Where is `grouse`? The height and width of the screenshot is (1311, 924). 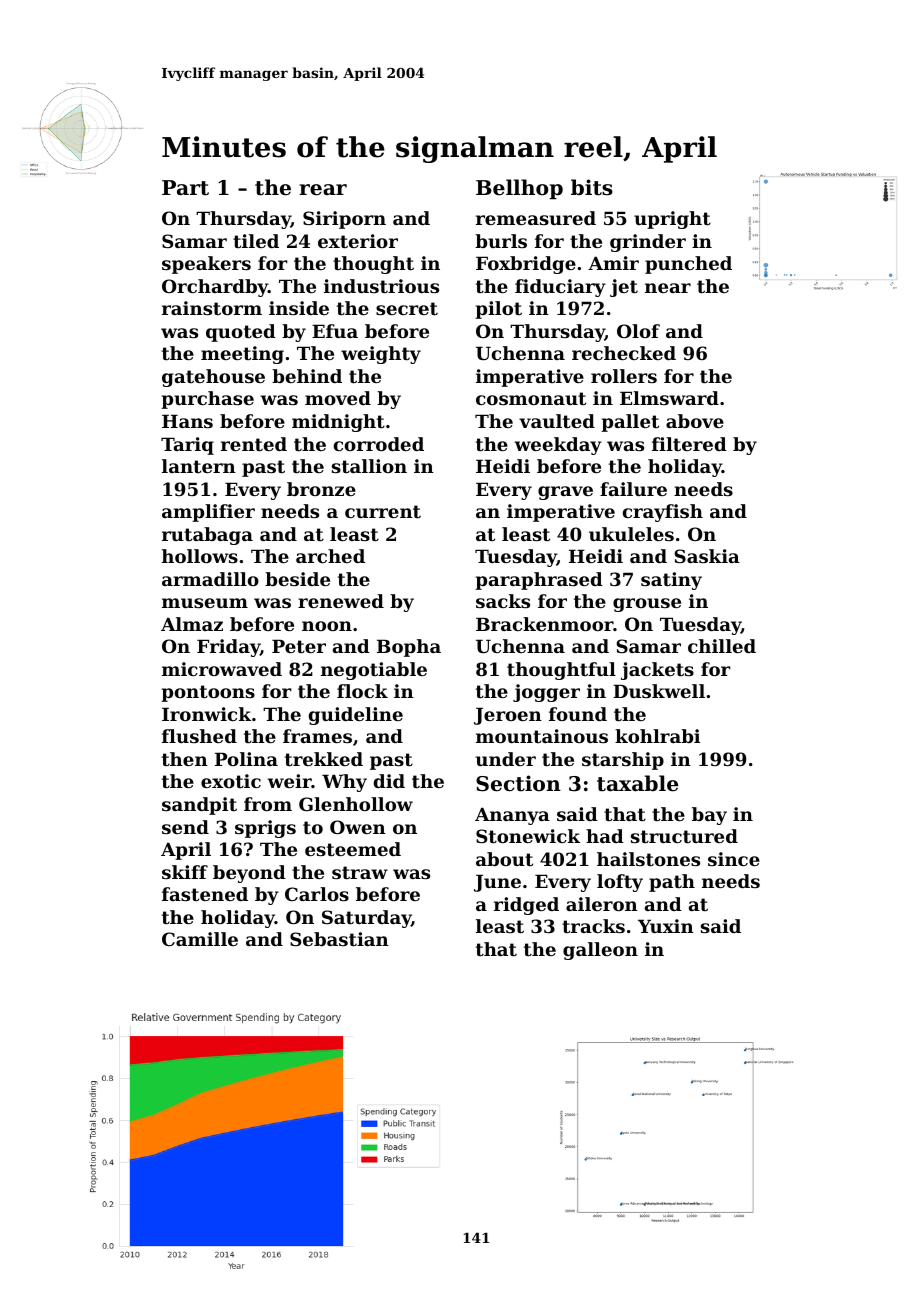 grouse is located at coordinates (647, 605).
